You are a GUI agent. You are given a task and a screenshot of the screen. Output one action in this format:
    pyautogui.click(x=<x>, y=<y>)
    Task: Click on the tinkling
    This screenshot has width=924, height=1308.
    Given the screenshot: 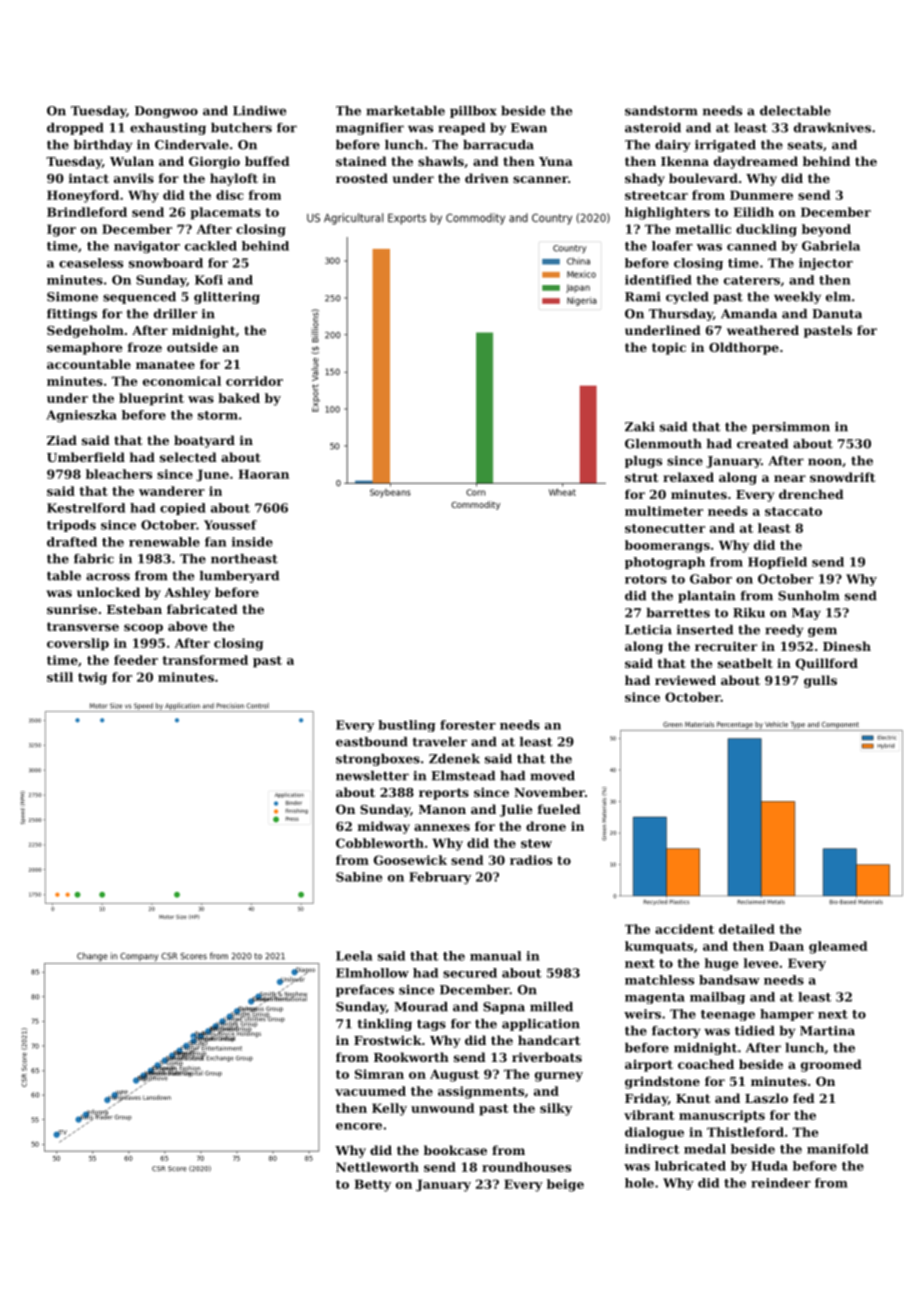 What is the action you would take?
    pyautogui.click(x=385, y=1025)
